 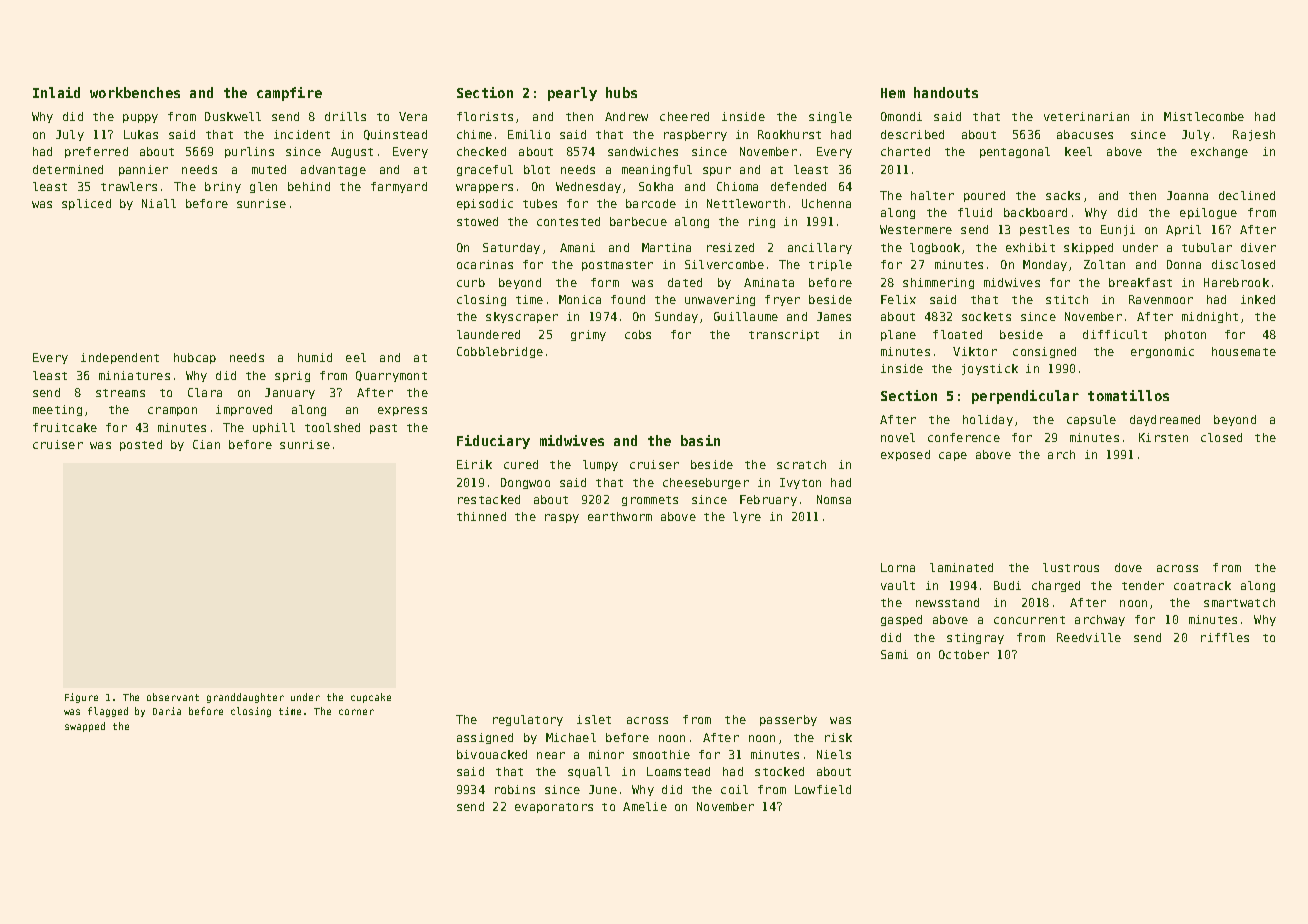 I want to click on pearly, so click(x=572, y=94).
